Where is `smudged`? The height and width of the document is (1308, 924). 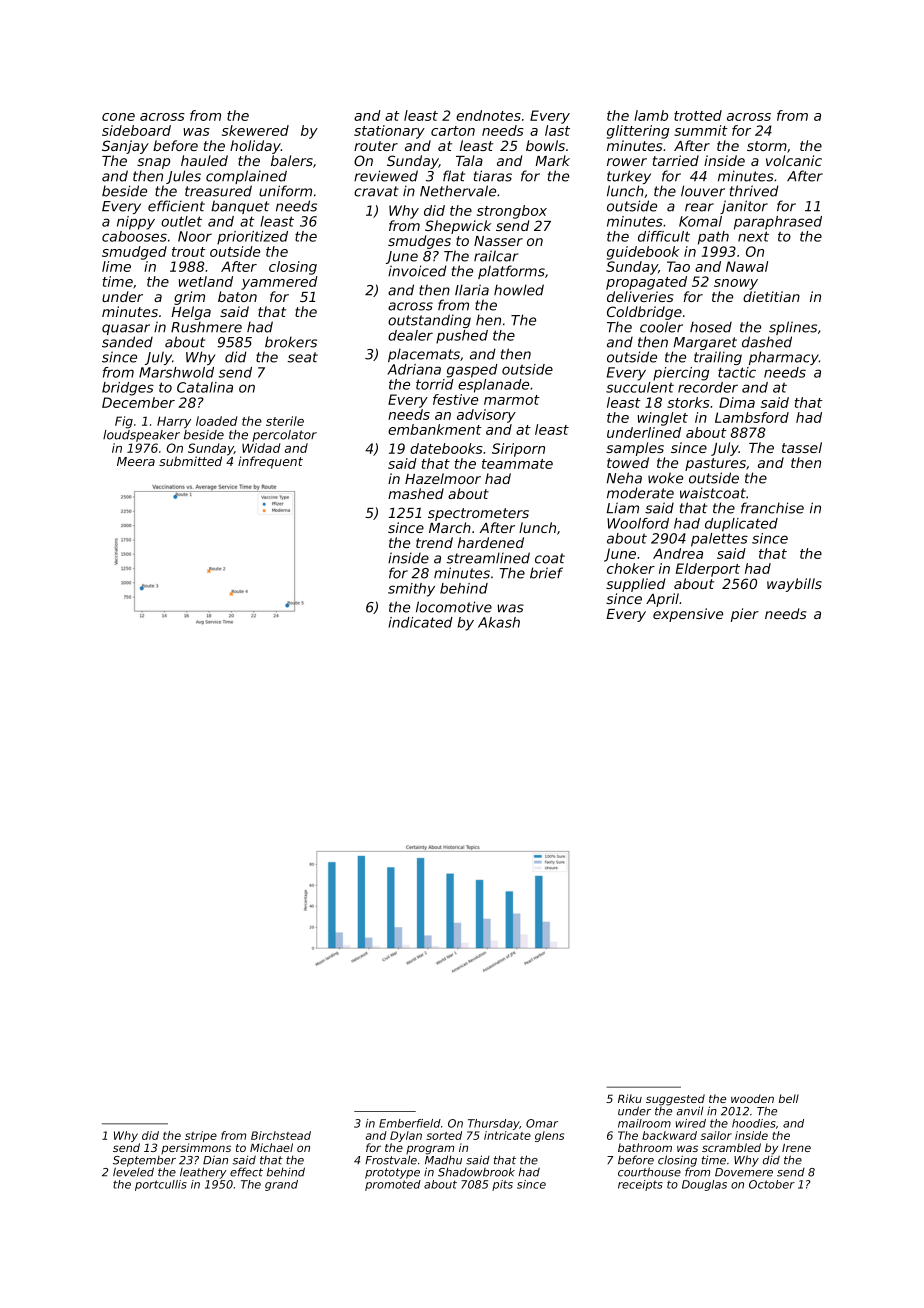
smudged is located at coordinates (134, 253).
